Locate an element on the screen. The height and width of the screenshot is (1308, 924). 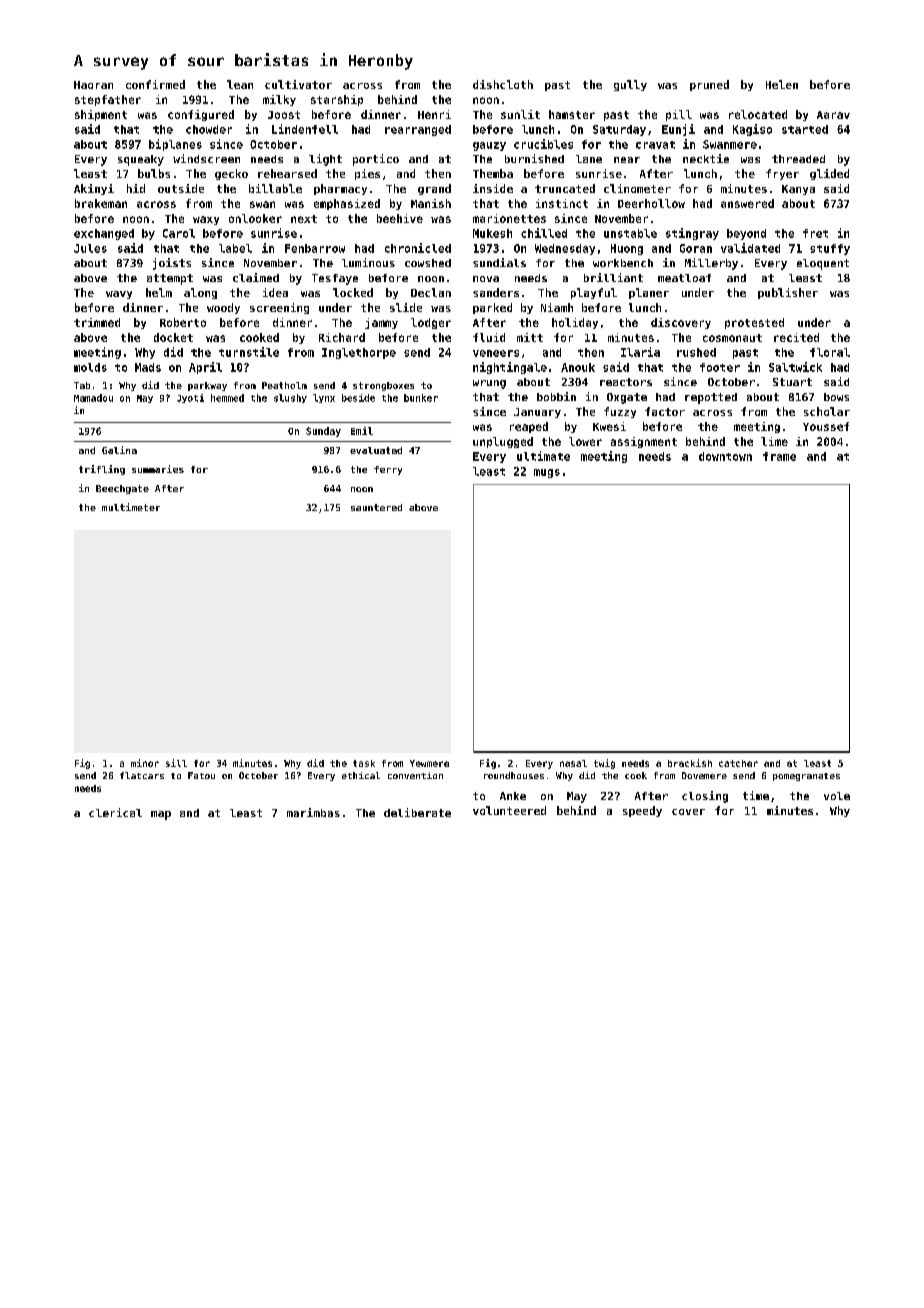
dishcloth is located at coordinates (503, 84).
